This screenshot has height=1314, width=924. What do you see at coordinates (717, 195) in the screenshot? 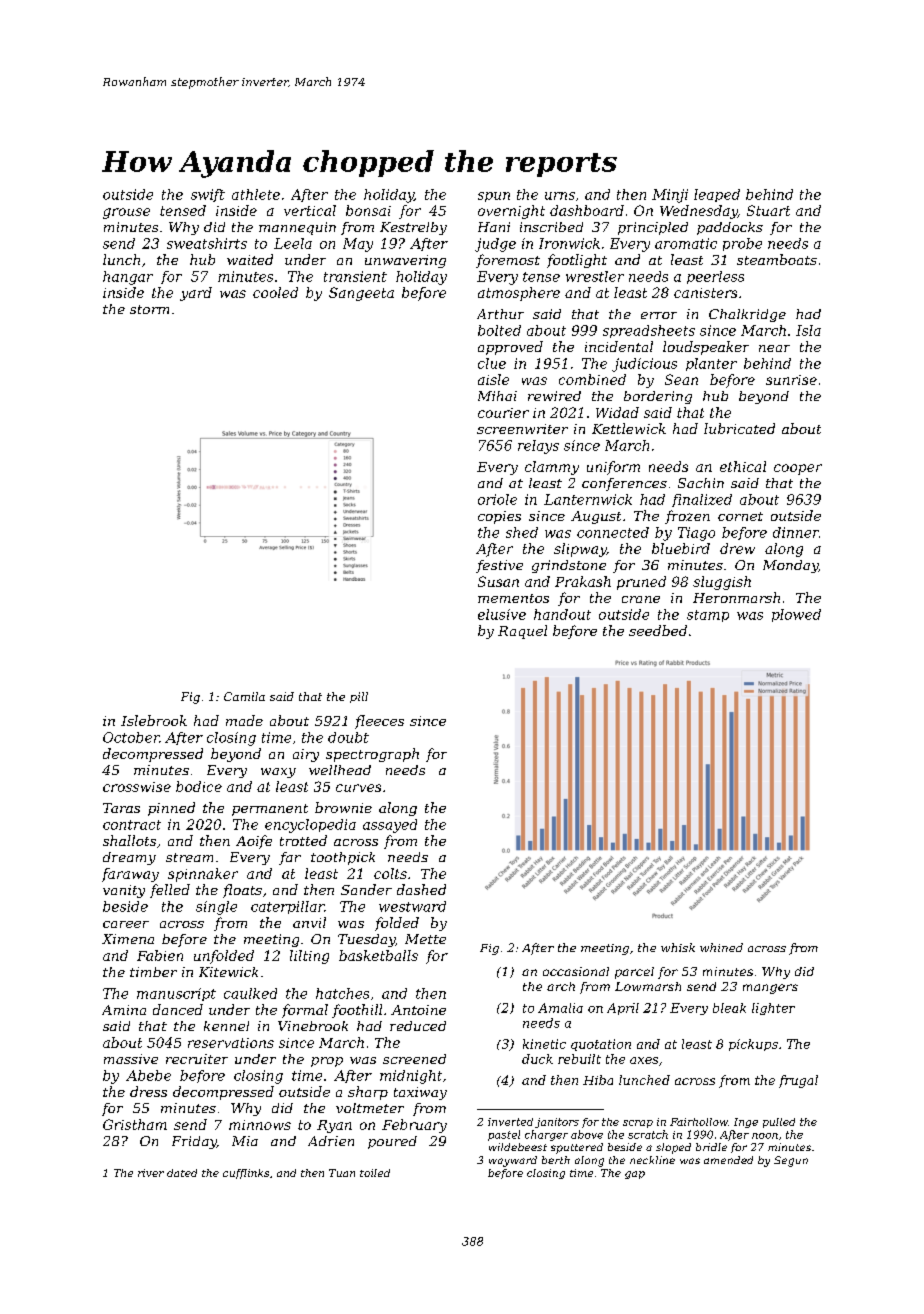
I see `leaped` at bounding box center [717, 195].
